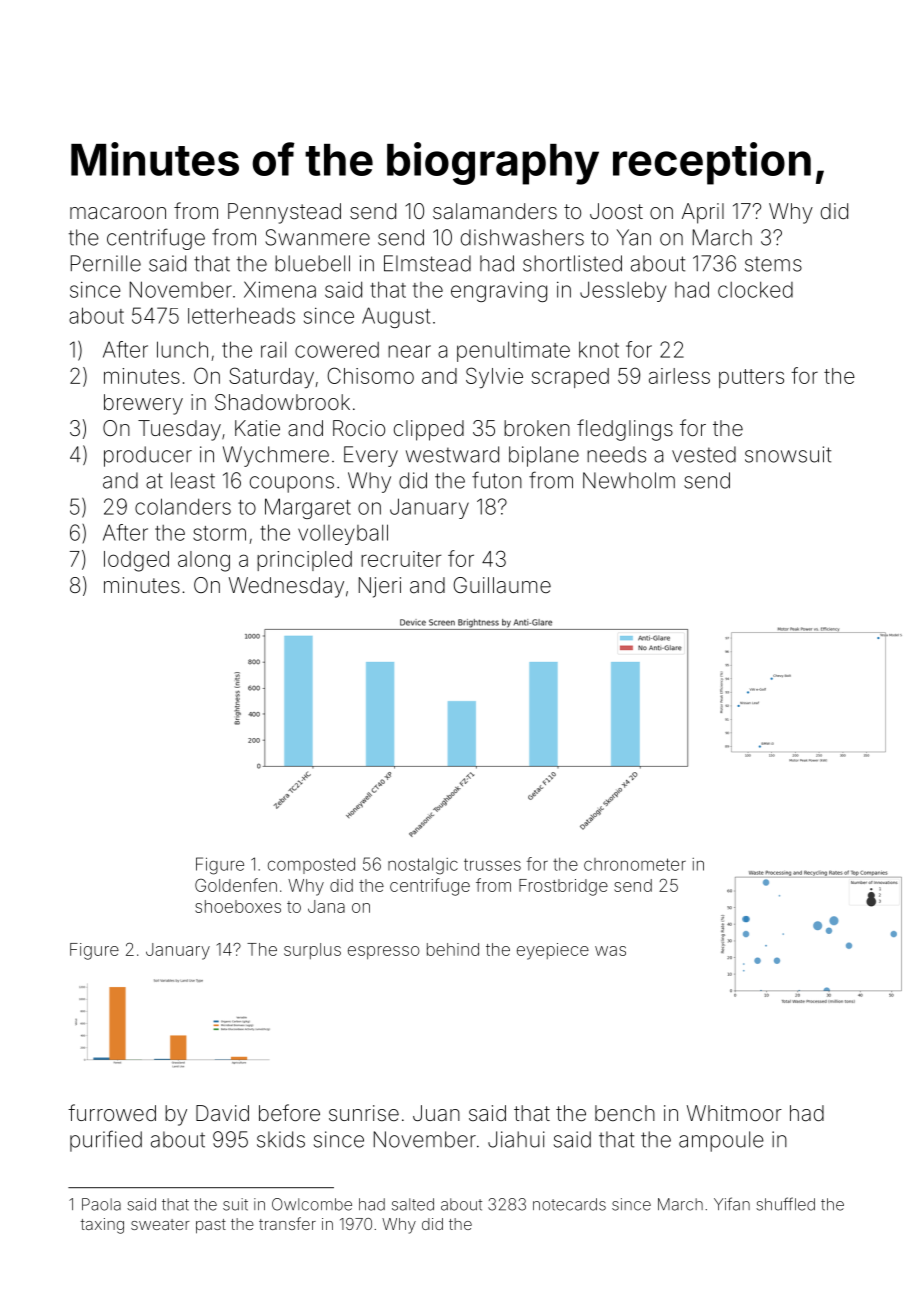 This document has width=924, height=1314. What do you see at coordinates (311, 866) in the document?
I see `composted` at bounding box center [311, 866].
